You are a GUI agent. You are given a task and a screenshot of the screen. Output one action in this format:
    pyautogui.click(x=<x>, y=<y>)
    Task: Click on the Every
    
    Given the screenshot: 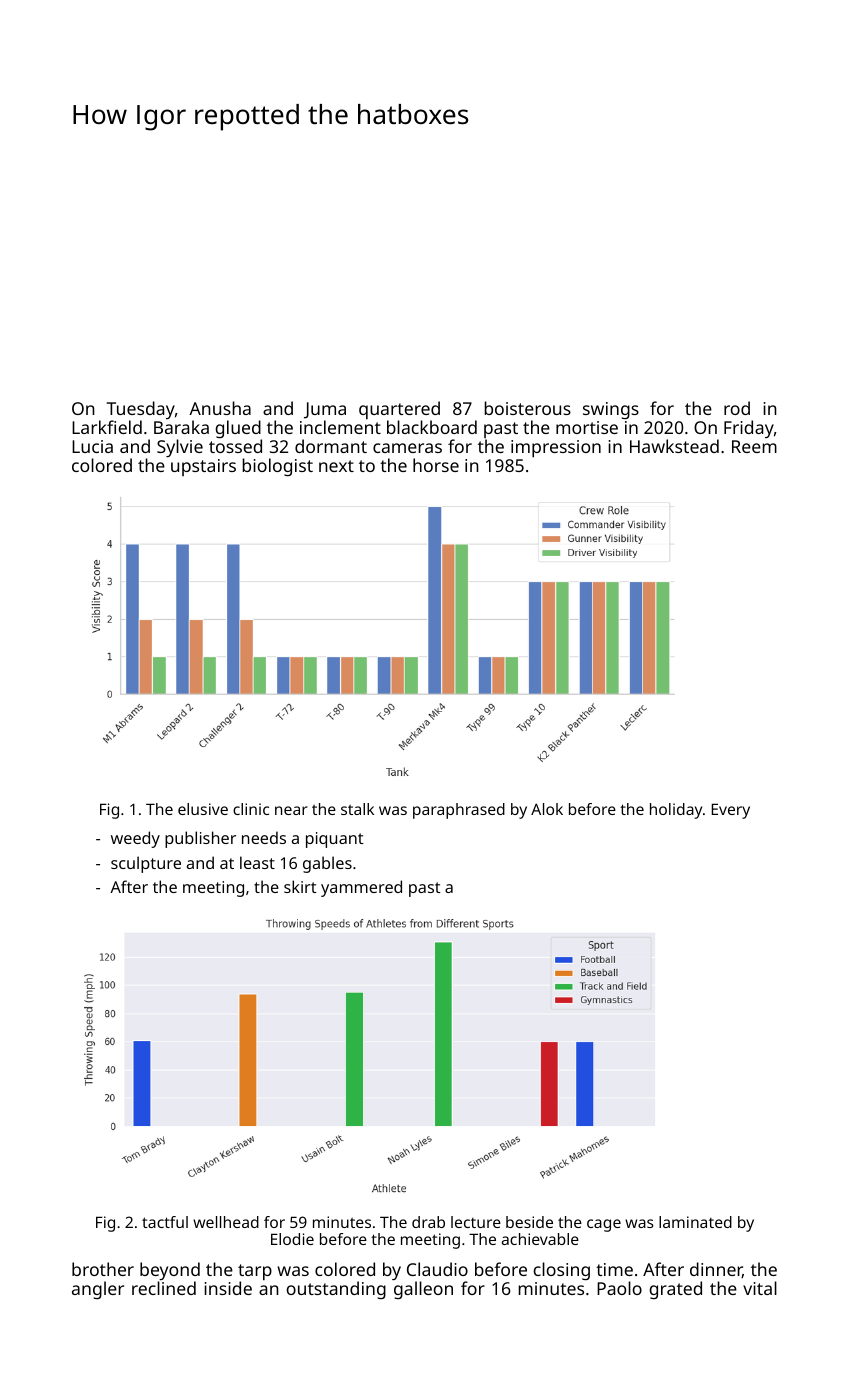 What is the action you would take?
    pyautogui.click(x=731, y=811)
